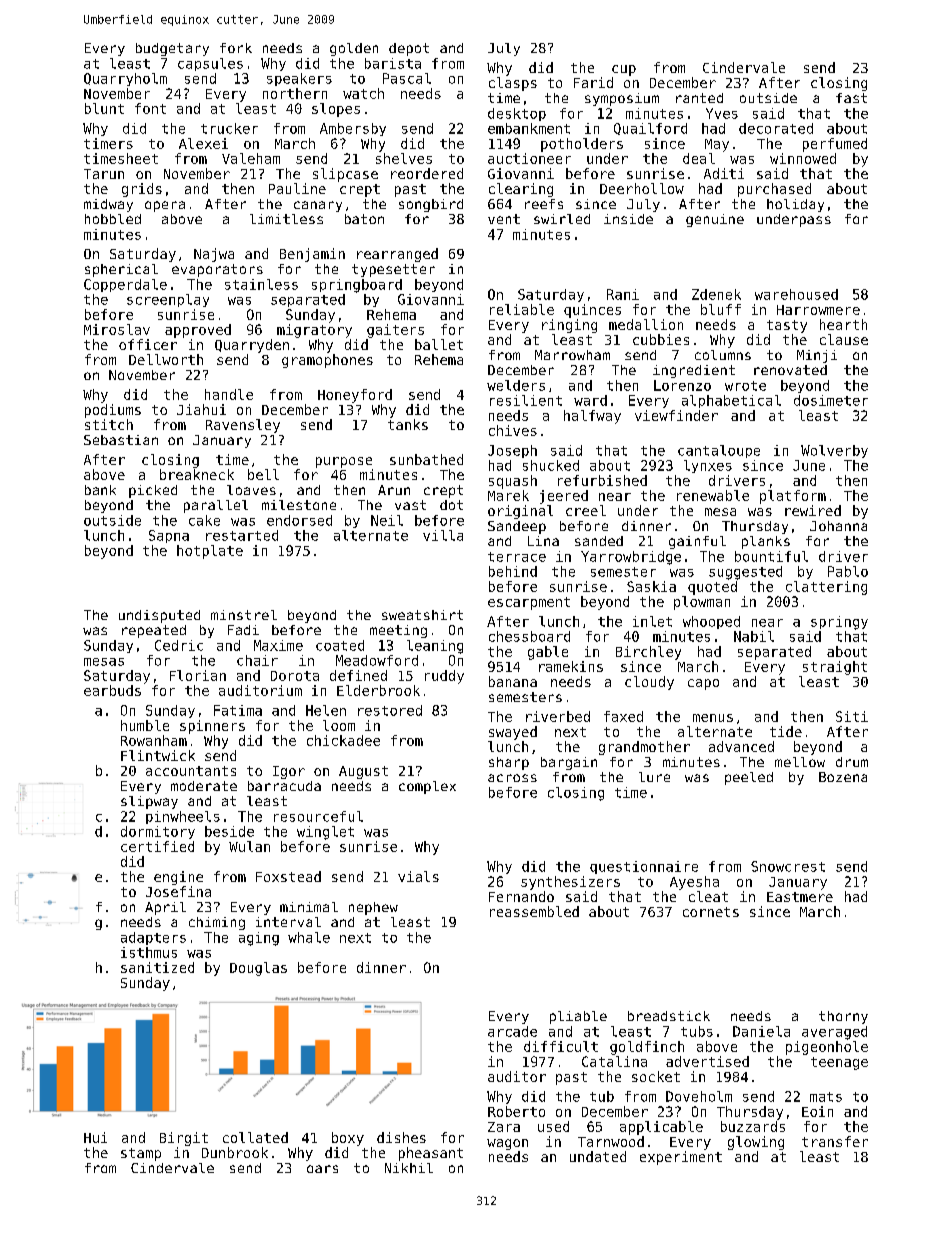 This image has height=1233, width=952. Describe the element at coordinates (716, 294) in the image. I see `Zdenek` at that location.
